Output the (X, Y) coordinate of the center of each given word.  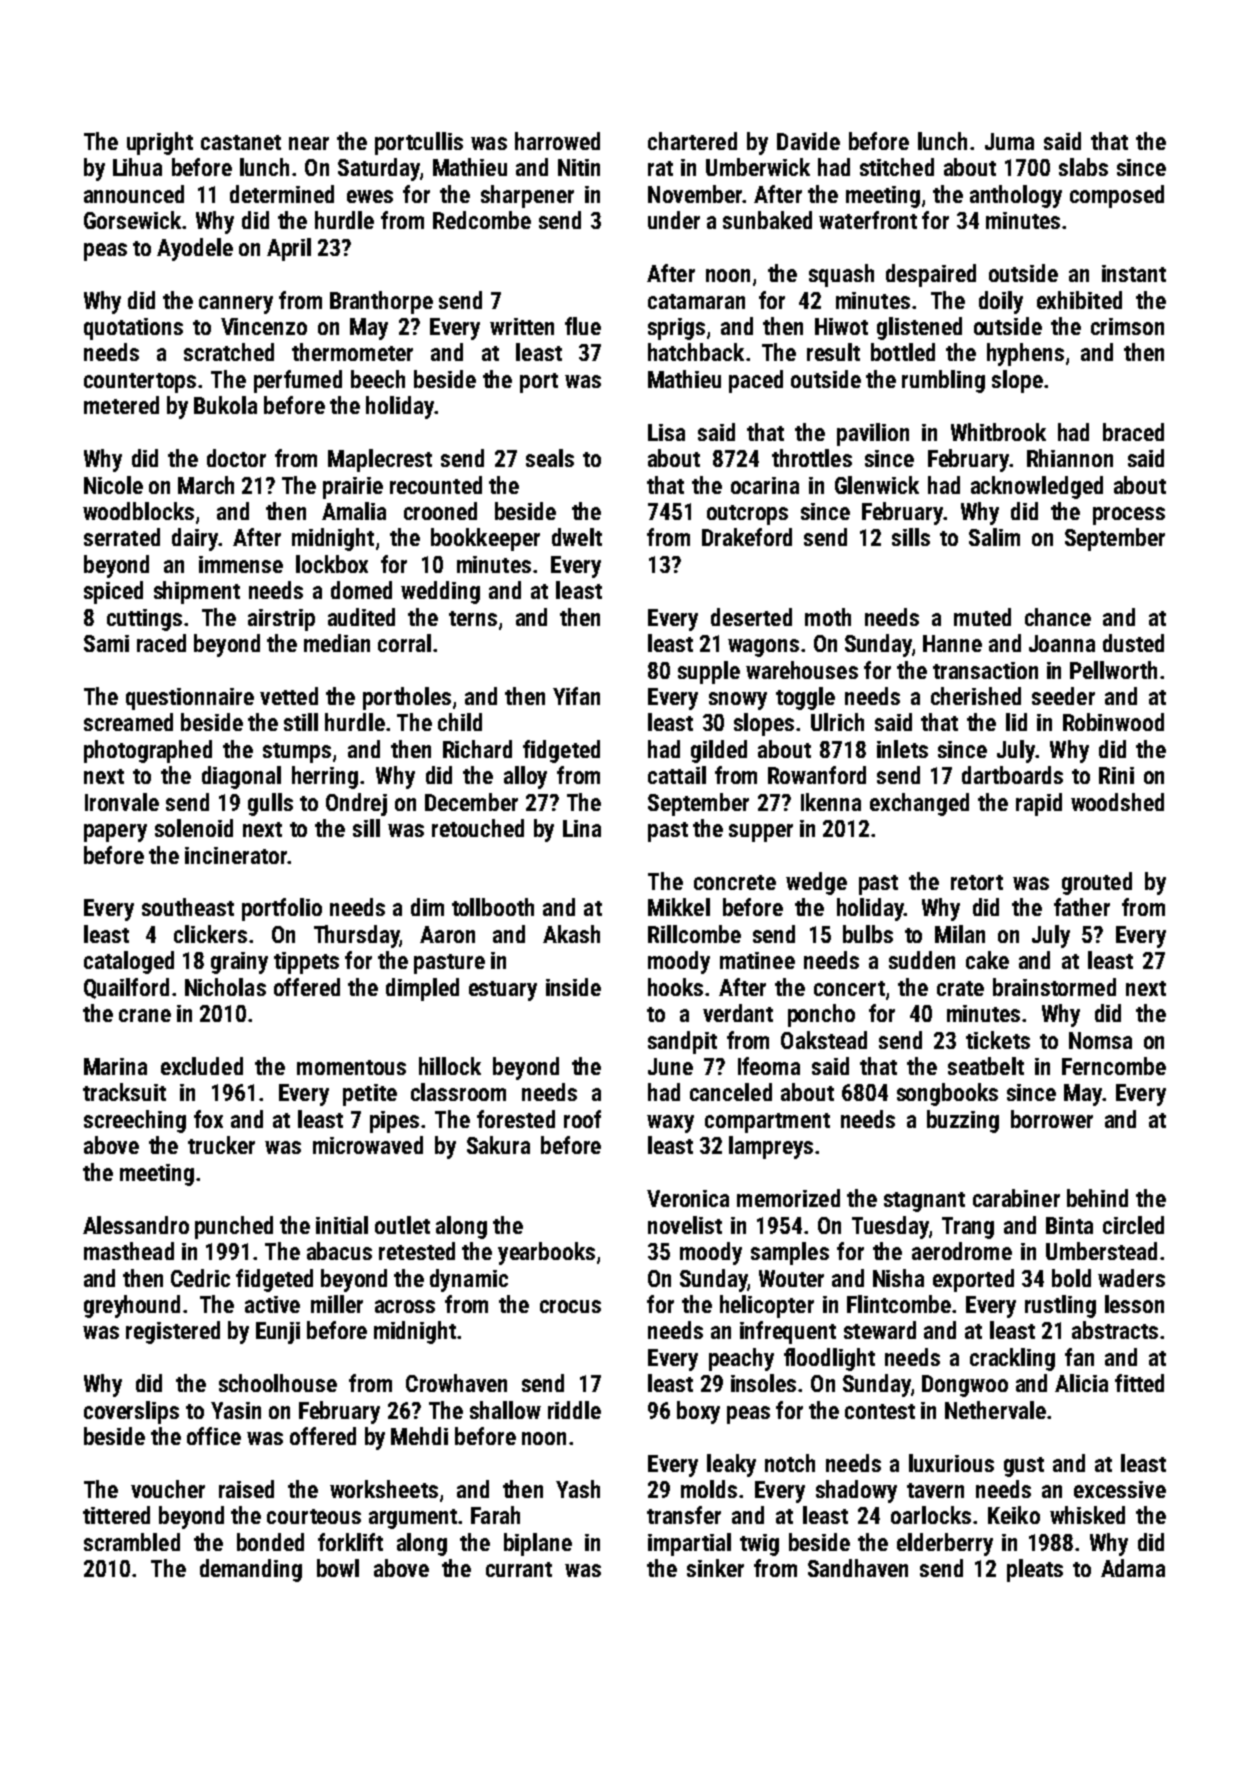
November (695, 194)
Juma (1009, 141)
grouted (1097, 883)
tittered (116, 1515)
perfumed (298, 381)
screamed (128, 722)
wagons (763, 648)
